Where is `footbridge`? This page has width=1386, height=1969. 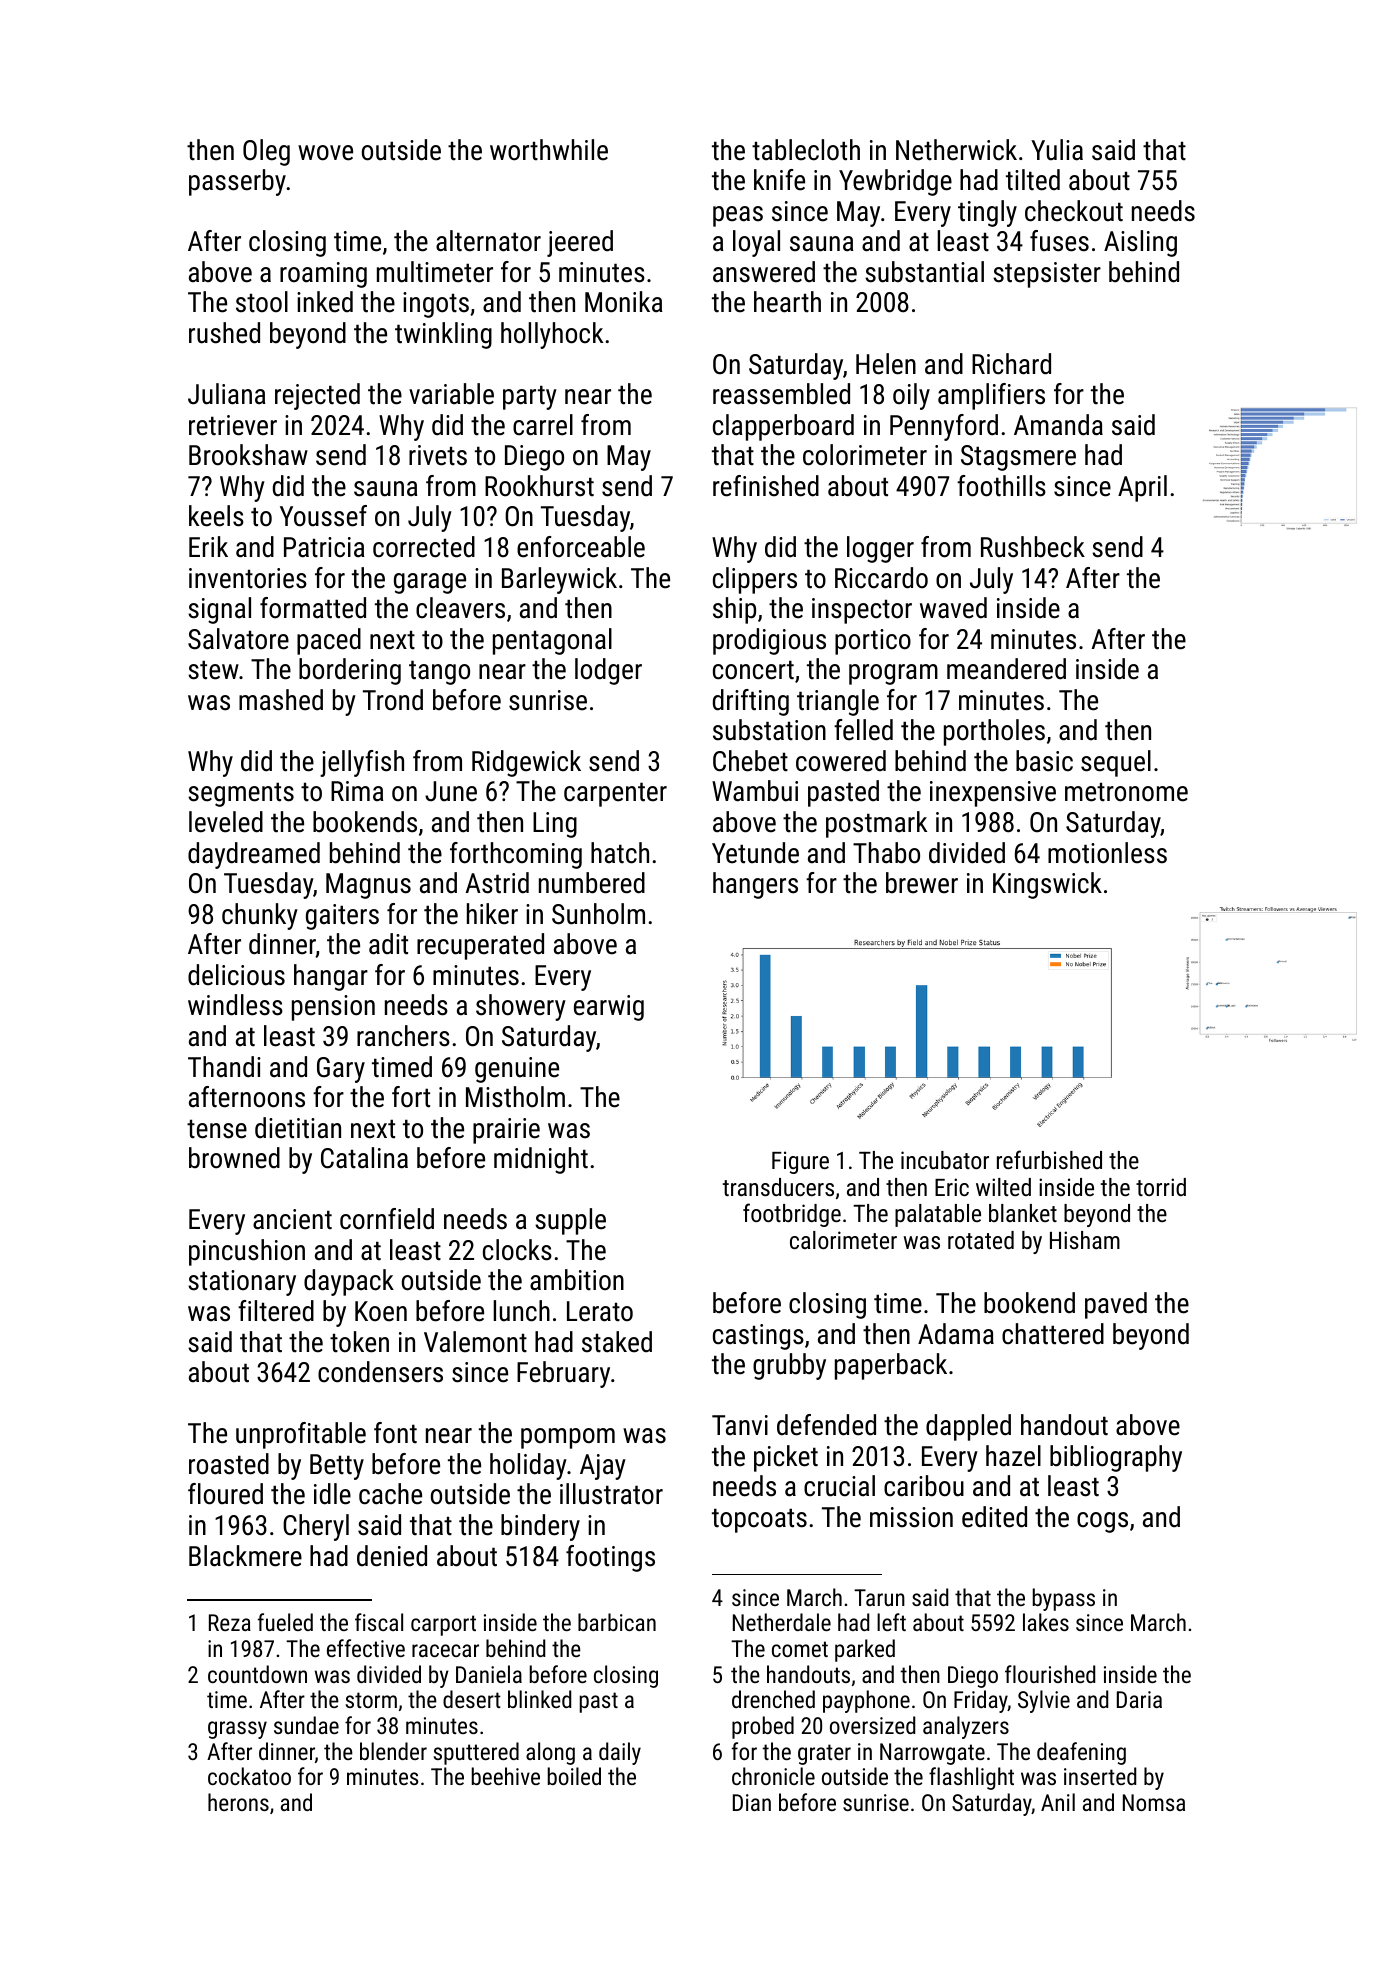
footbridge is located at coordinates (792, 1215).
